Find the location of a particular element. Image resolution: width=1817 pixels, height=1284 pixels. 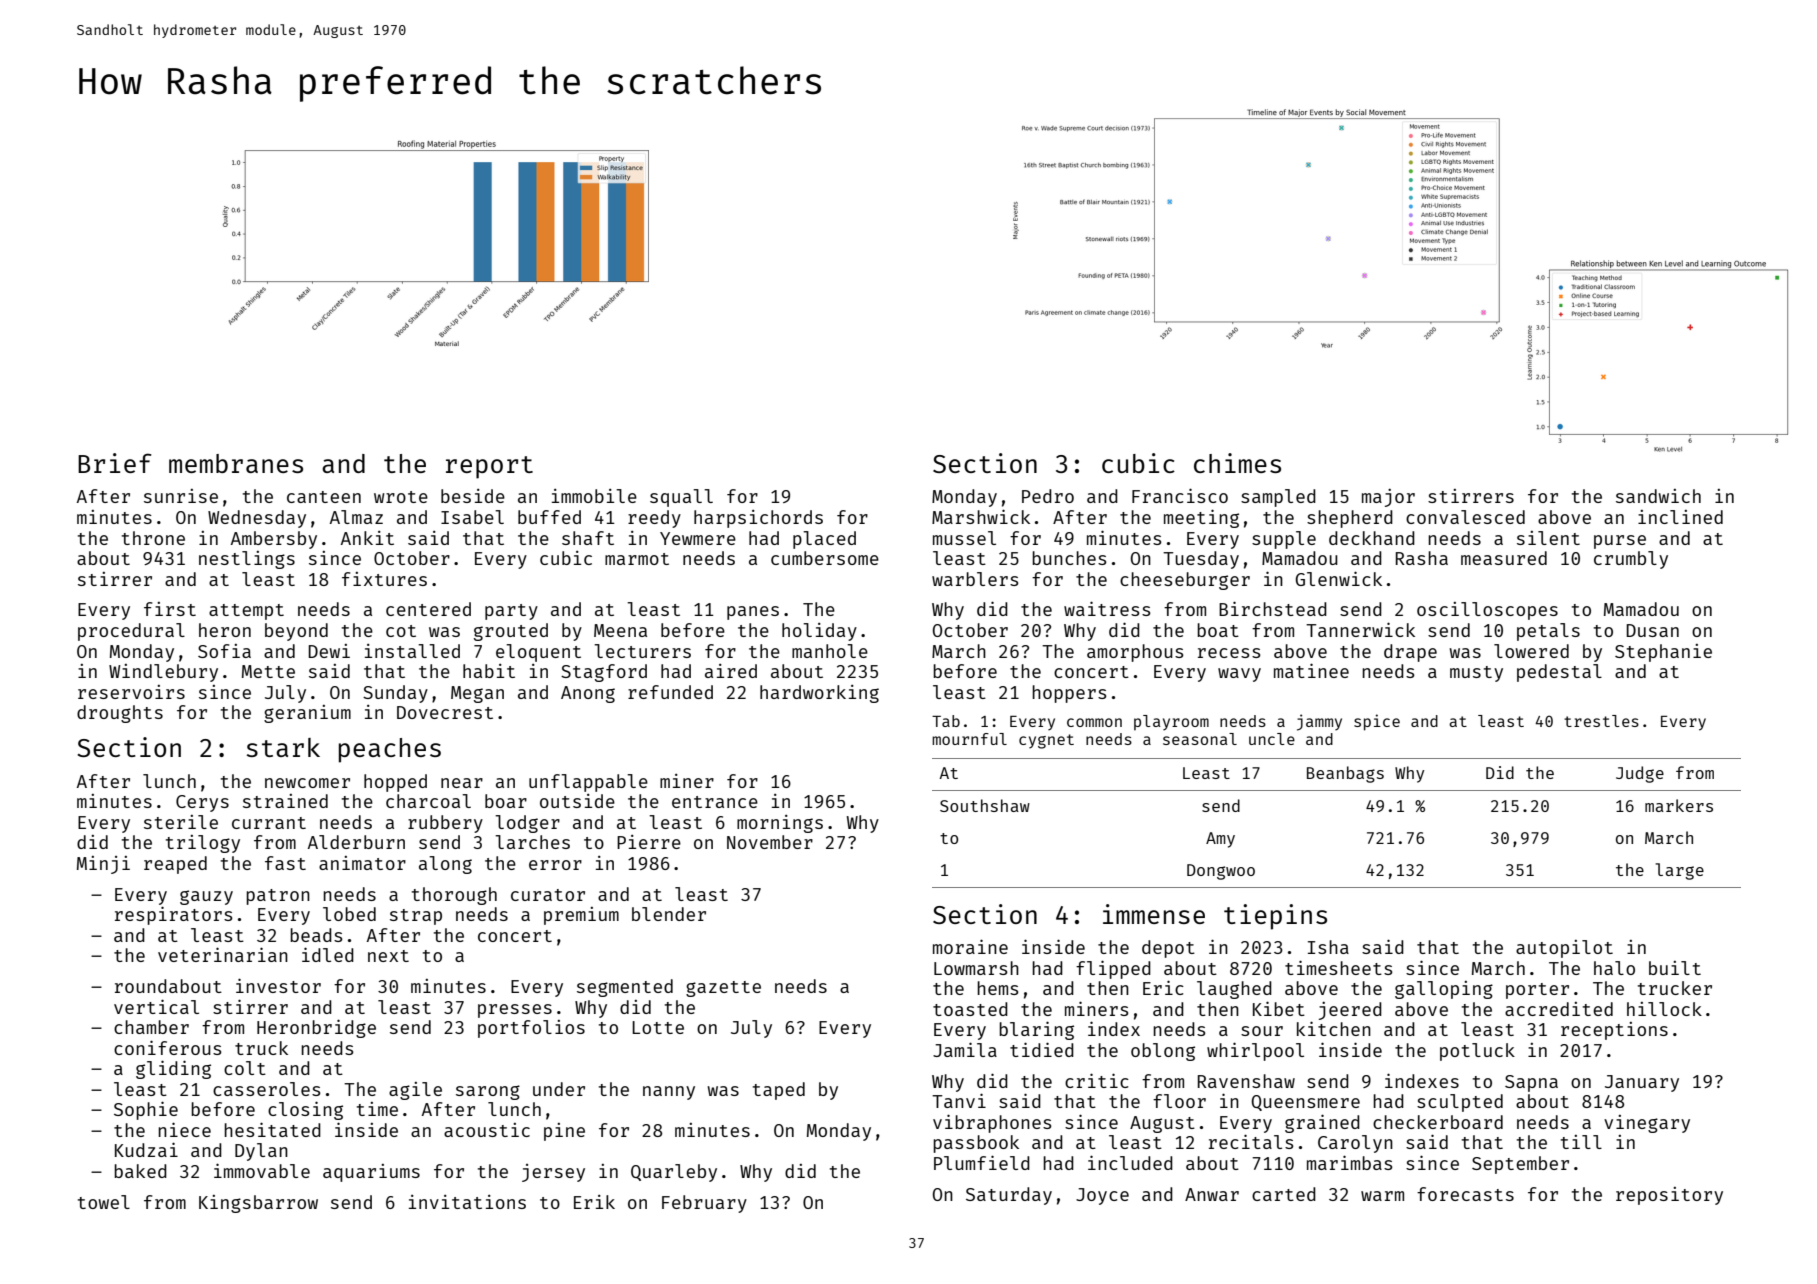

moraine is located at coordinates (970, 946).
